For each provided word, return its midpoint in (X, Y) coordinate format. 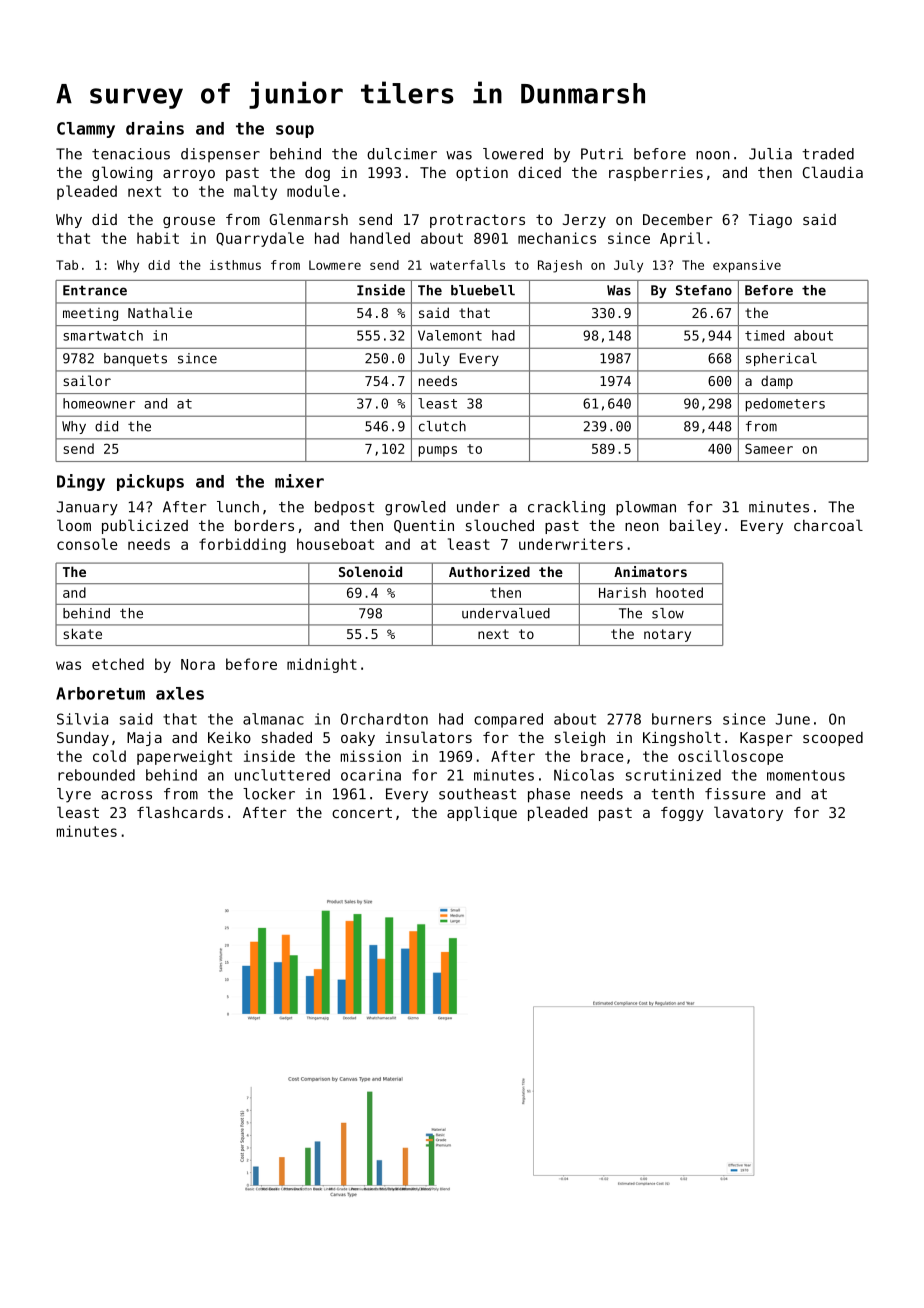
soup (295, 131)
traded (828, 154)
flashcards (180, 812)
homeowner (99, 403)
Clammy (86, 130)
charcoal (828, 525)
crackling (566, 508)
